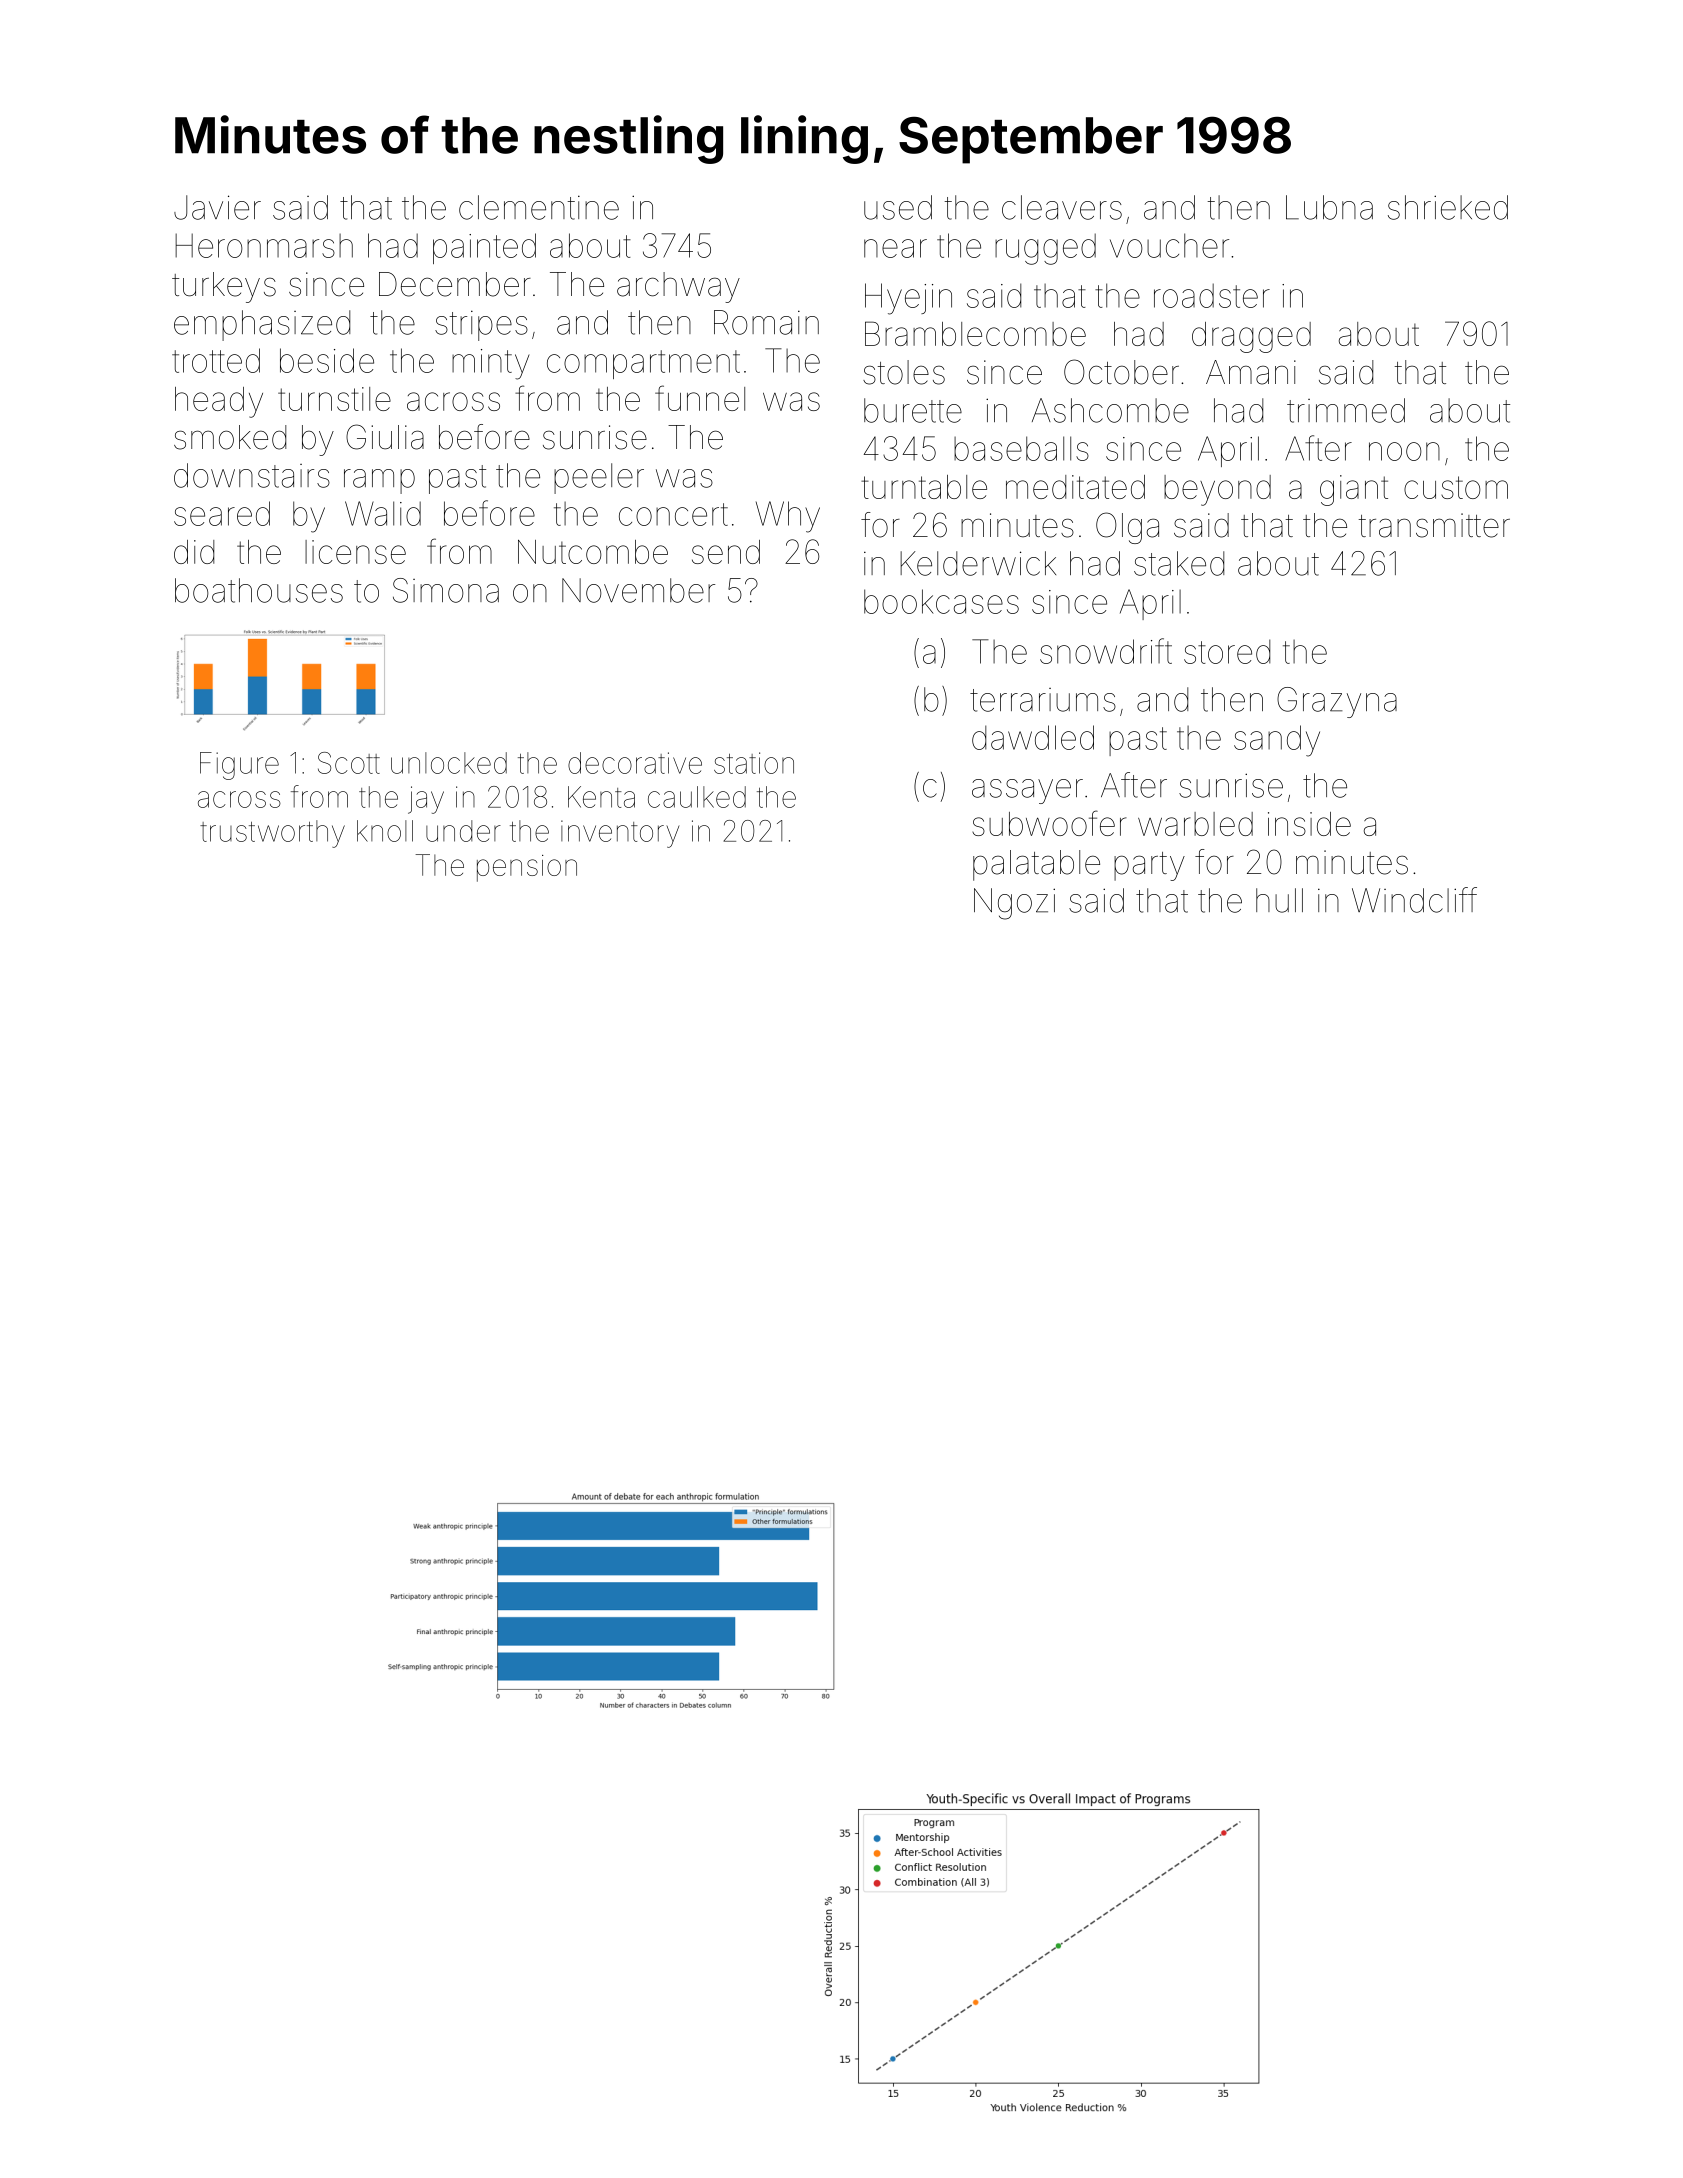  What do you see at coordinates (1434, 525) in the screenshot?
I see `transmitter` at bounding box center [1434, 525].
